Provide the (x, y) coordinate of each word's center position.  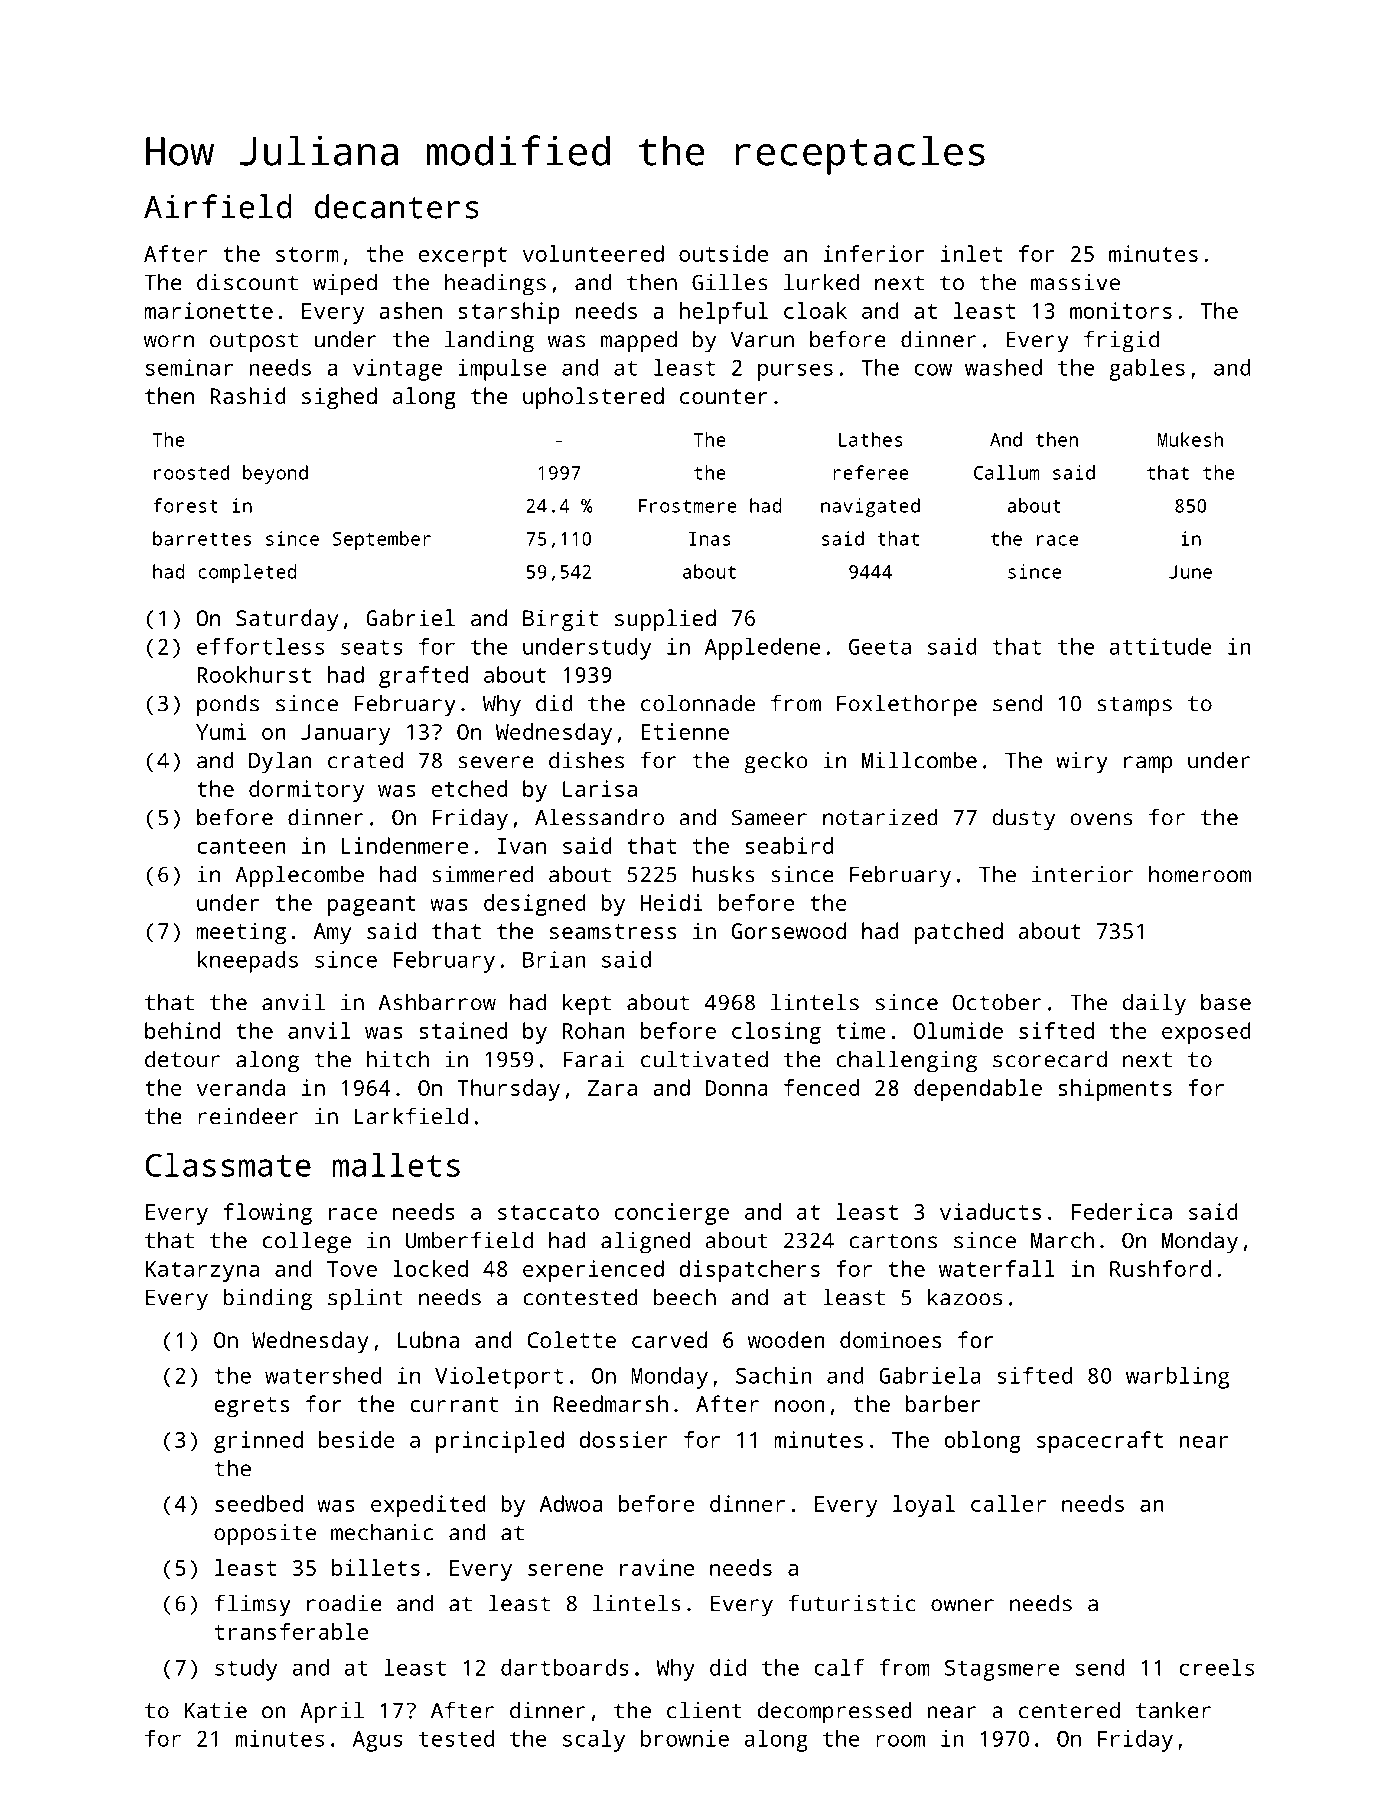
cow (933, 369)
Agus (378, 1741)
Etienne (685, 731)
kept (587, 1004)
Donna (736, 1088)
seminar (189, 367)
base (1226, 1002)
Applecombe (299, 876)
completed (247, 573)
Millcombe (919, 760)
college (307, 1242)
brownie (685, 1738)
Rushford (1160, 1268)
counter (724, 396)
